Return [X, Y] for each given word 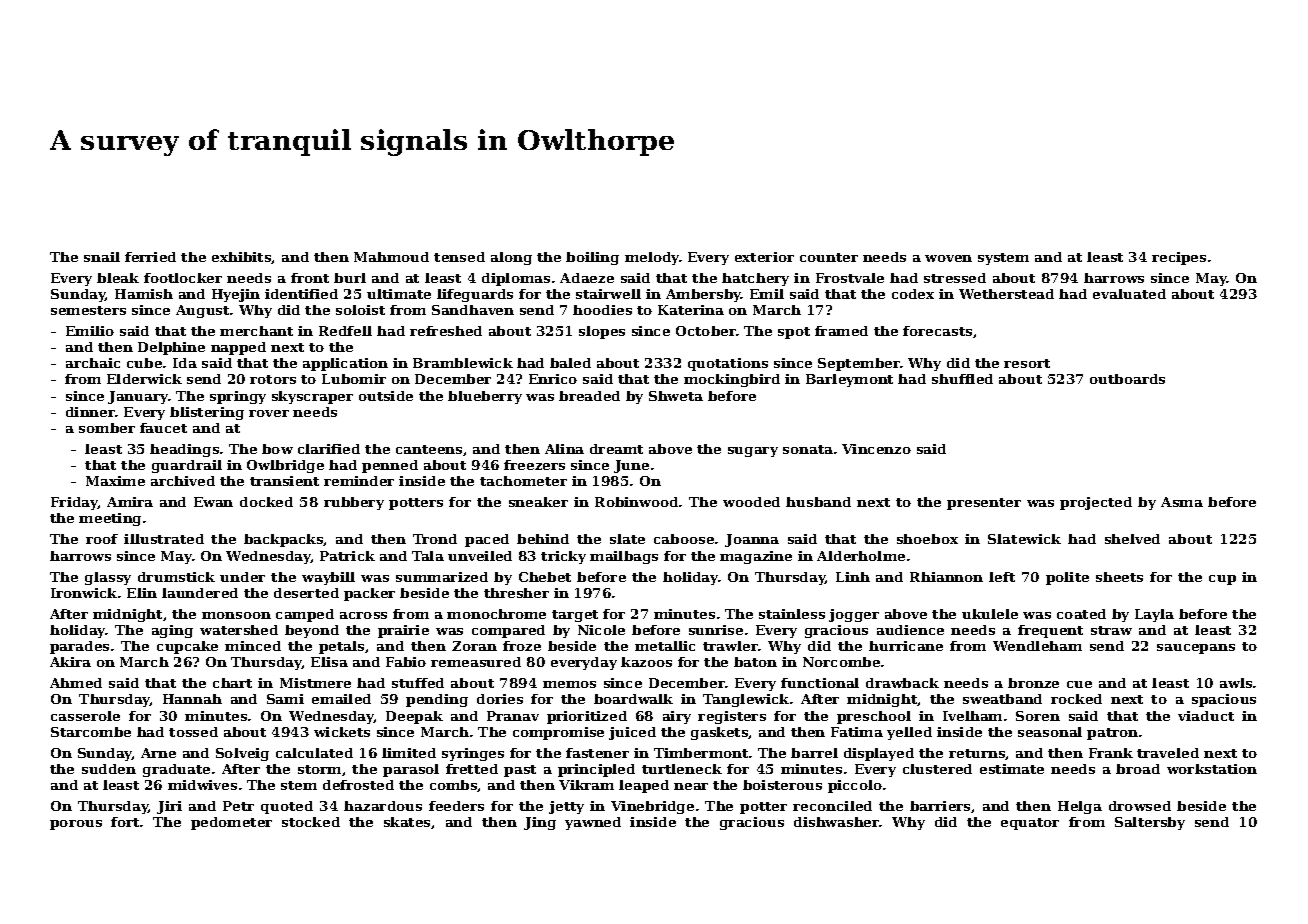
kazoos [646, 662]
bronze [1033, 683]
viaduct [1206, 716]
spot [794, 333]
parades [79, 647]
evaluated [1129, 294]
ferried [150, 257]
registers [732, 717]
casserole [85, 716]
